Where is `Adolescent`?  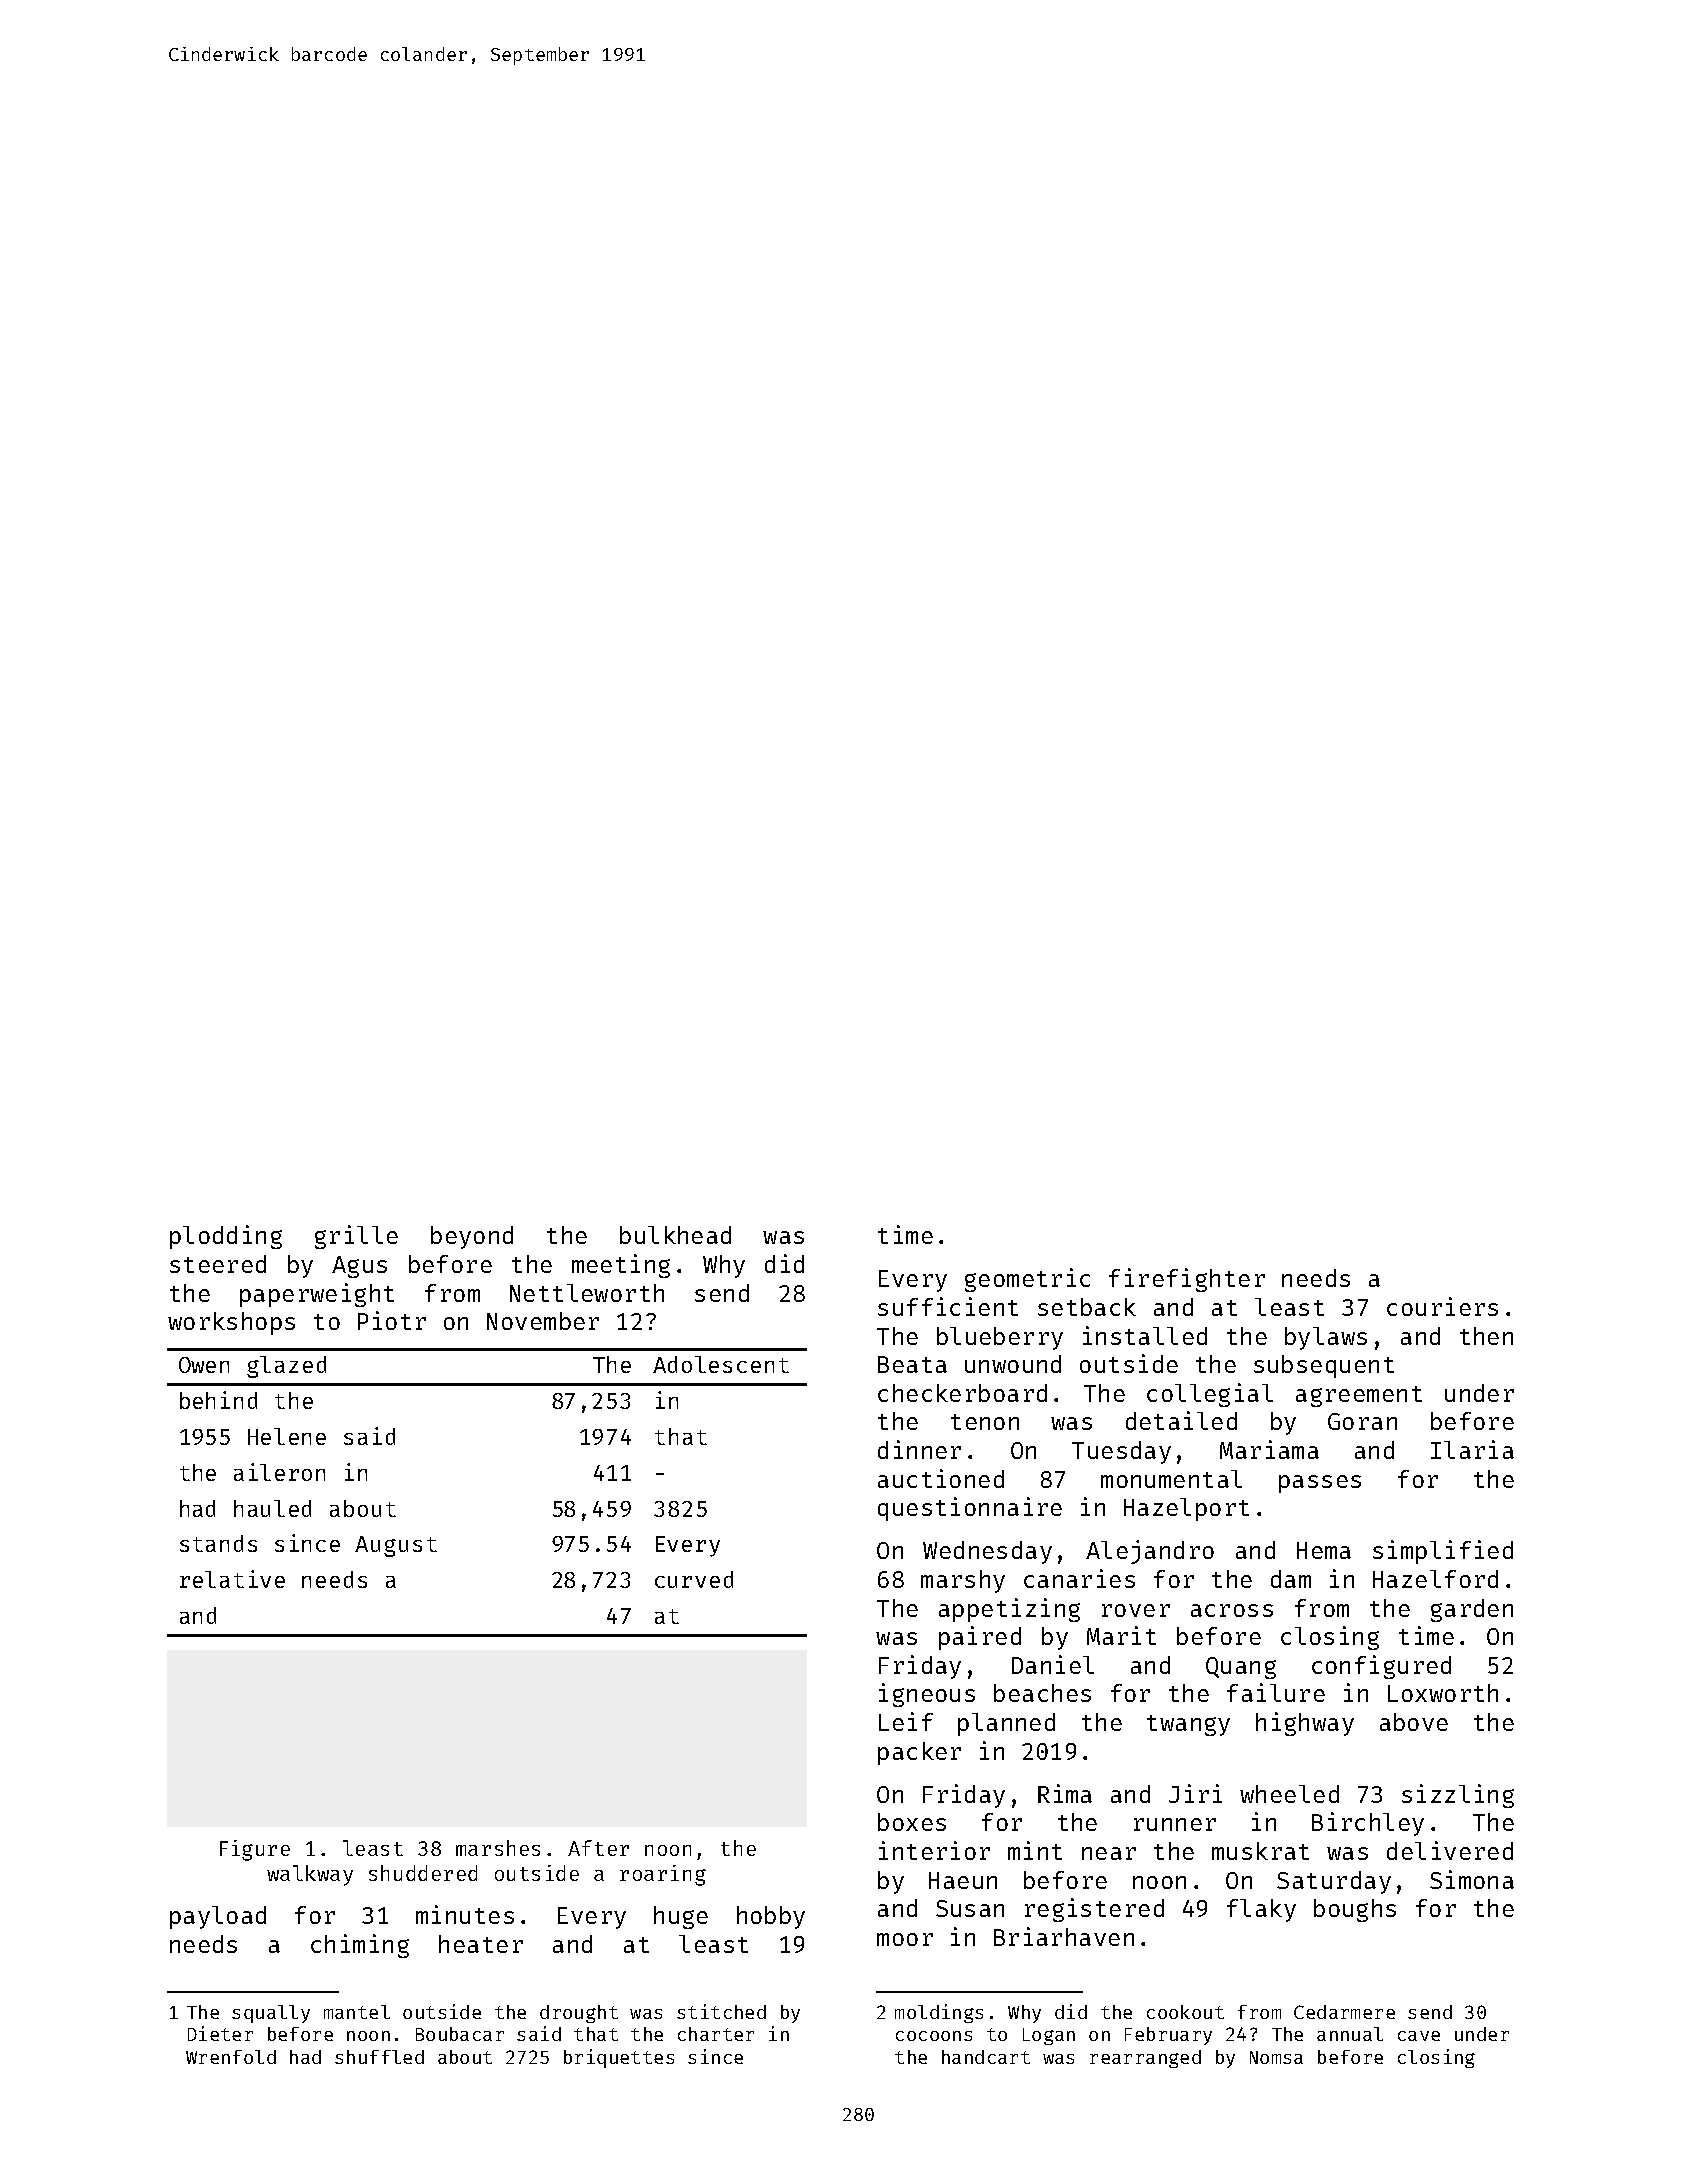
Adolescent is located at coordinates (721, 1364).
